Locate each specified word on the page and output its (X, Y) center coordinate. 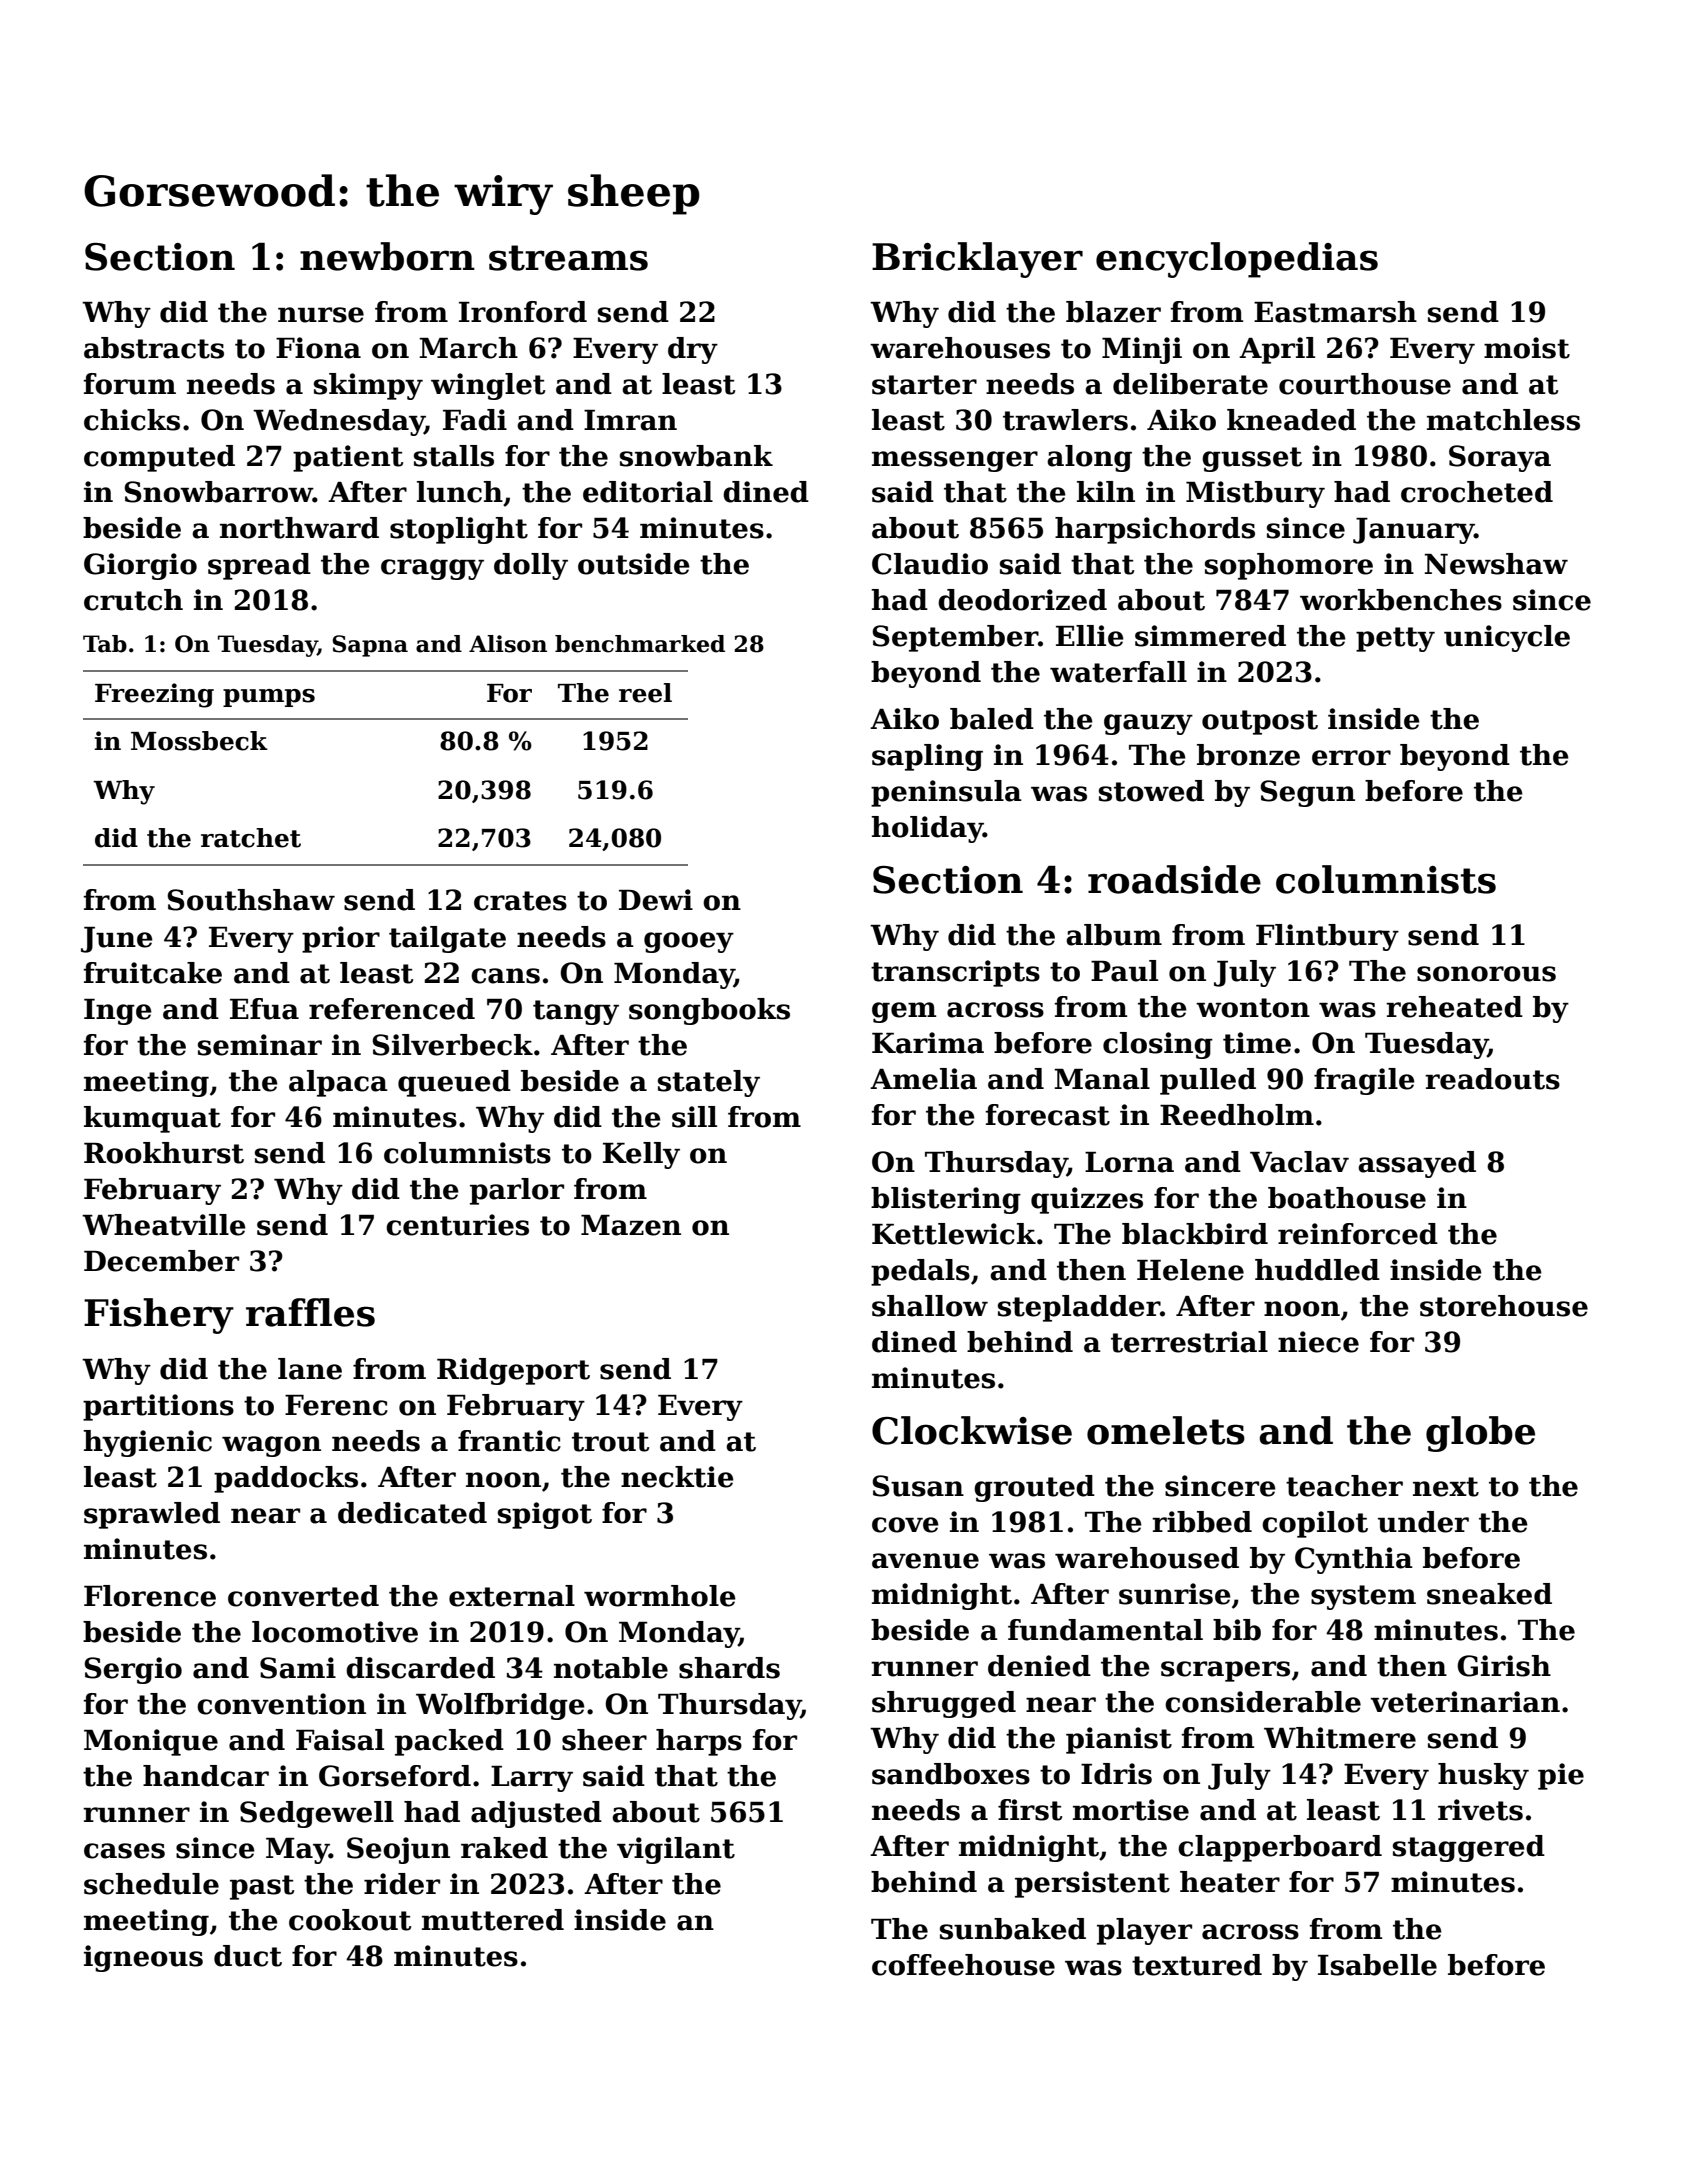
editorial (648, 492)
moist (1527, 348)
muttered (493, 1920)
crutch (133, 600)
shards (729, 1668)
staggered (1469, 1848)
